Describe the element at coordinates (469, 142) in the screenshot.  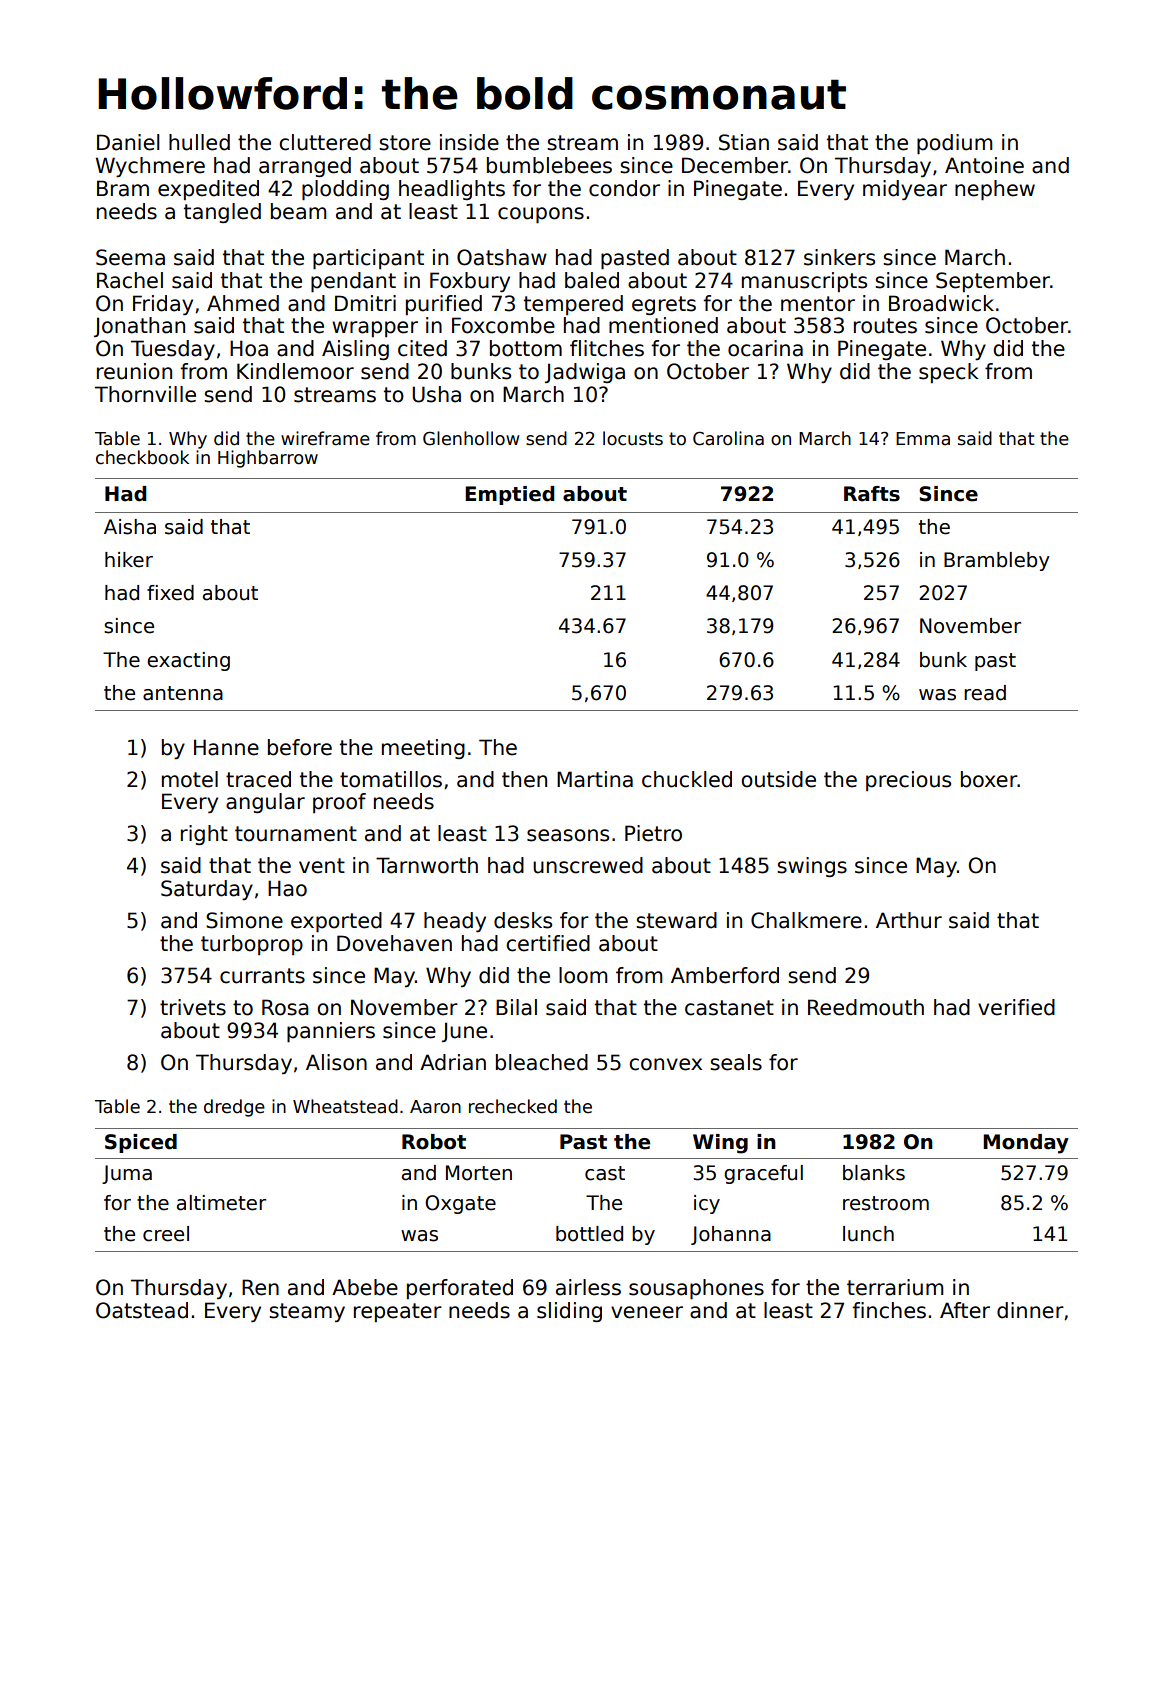
I see `inside` at that location.
